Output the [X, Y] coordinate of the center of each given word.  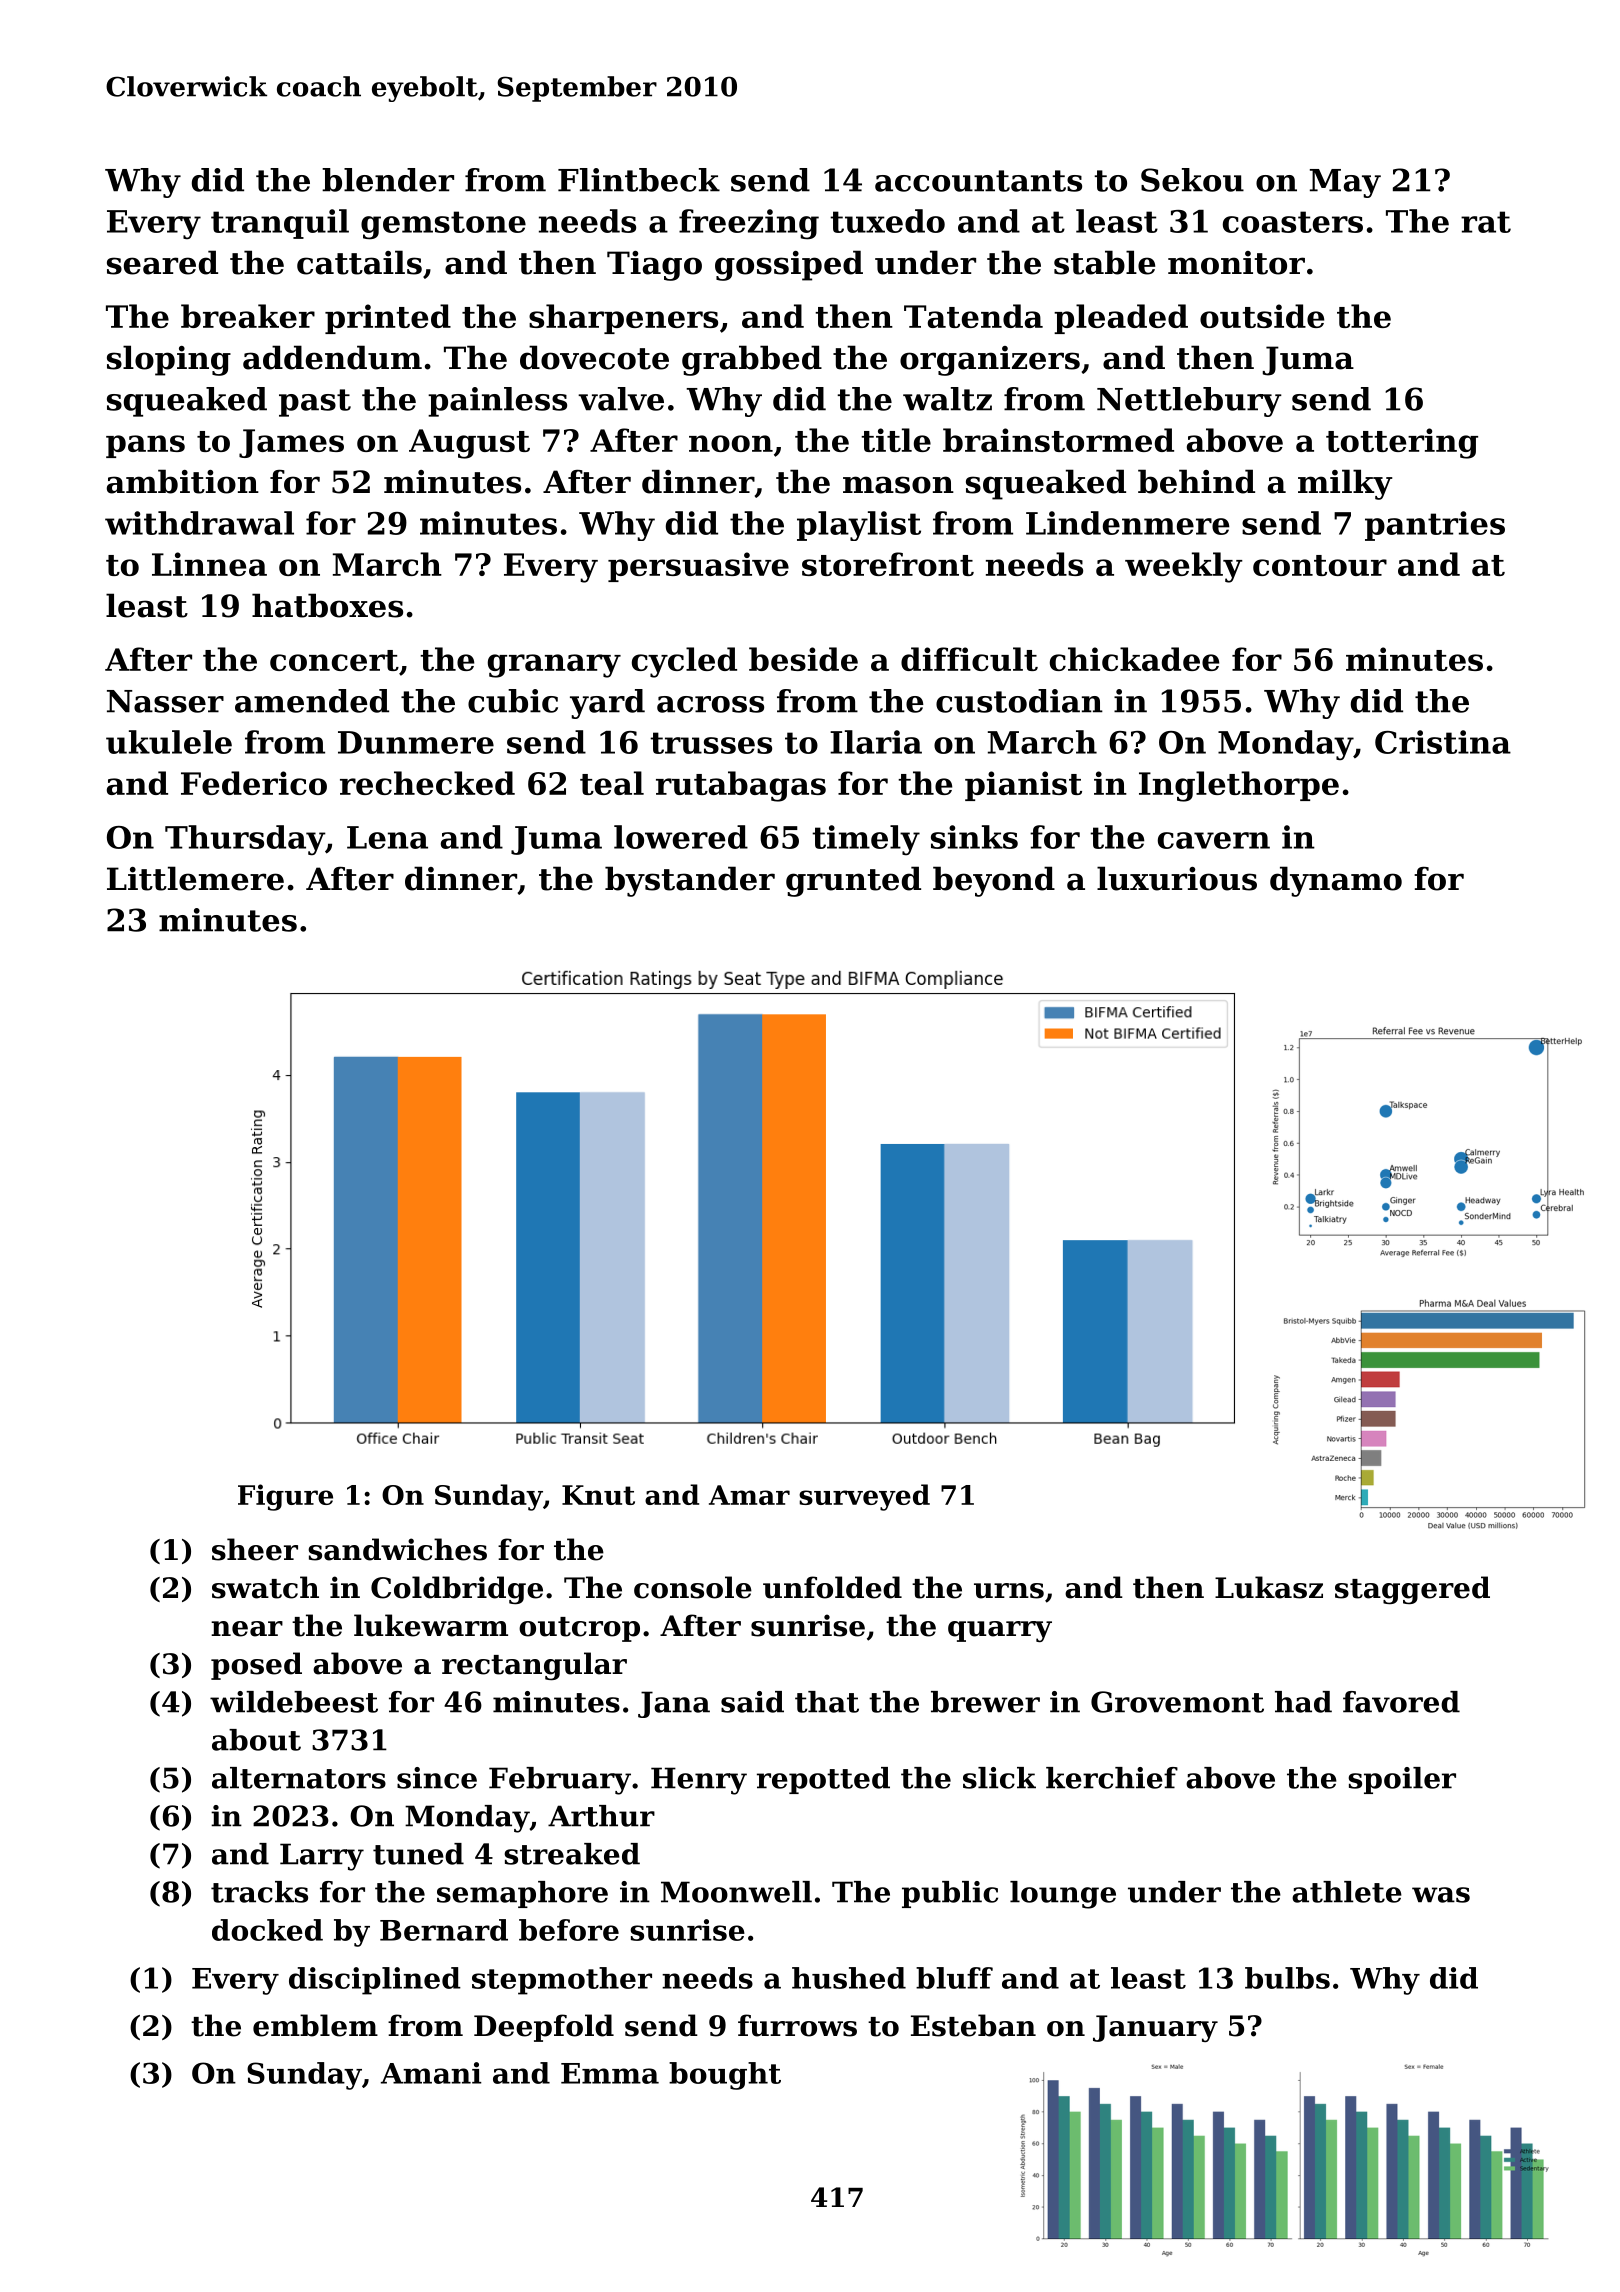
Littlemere [195, 878]
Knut [598, 1495]
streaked [572, 1854]
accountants [978, 181]
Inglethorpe [1239, 786]
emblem [315, 2025]
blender [388, 180]
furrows [797, 2025]
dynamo [1336, 881]
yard [607, 704]
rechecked [427, 783]
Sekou [1192, 180]
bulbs [1287, 1978]
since [437, 1778]
